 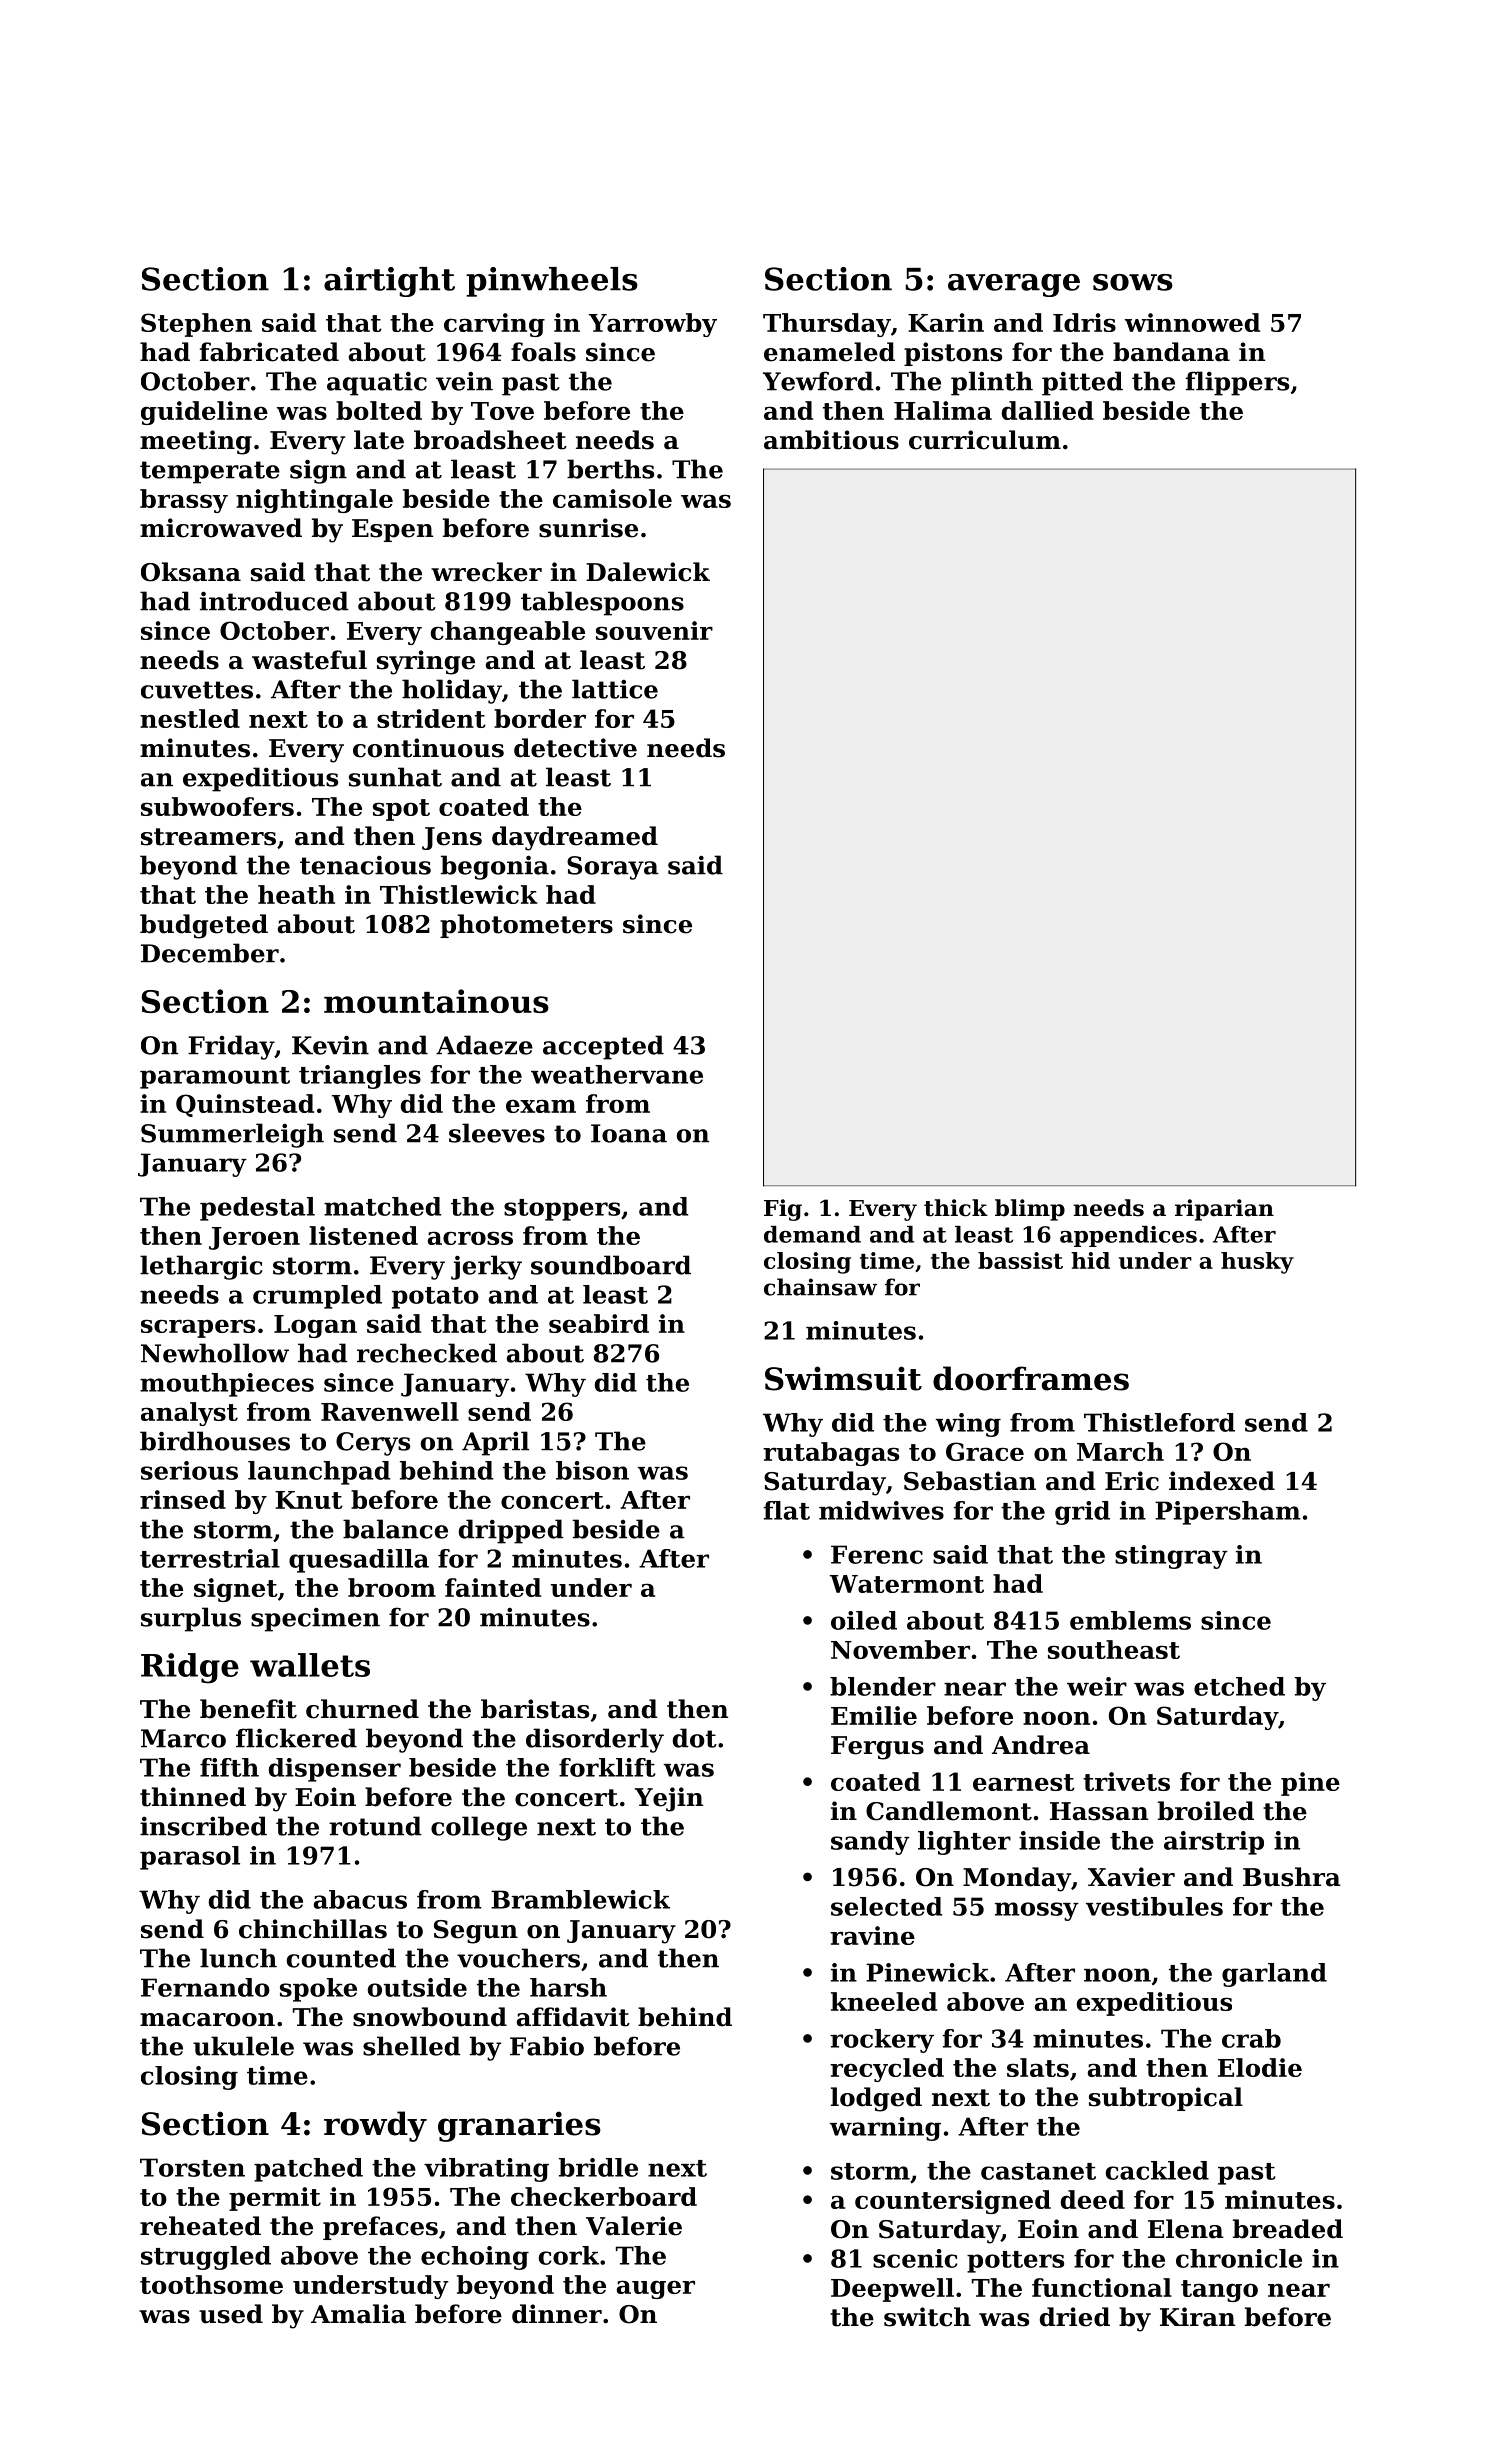 What do you see at coordinates (831, 440) in the image?
I see `ambitious` at bounding box center [831, 440].
